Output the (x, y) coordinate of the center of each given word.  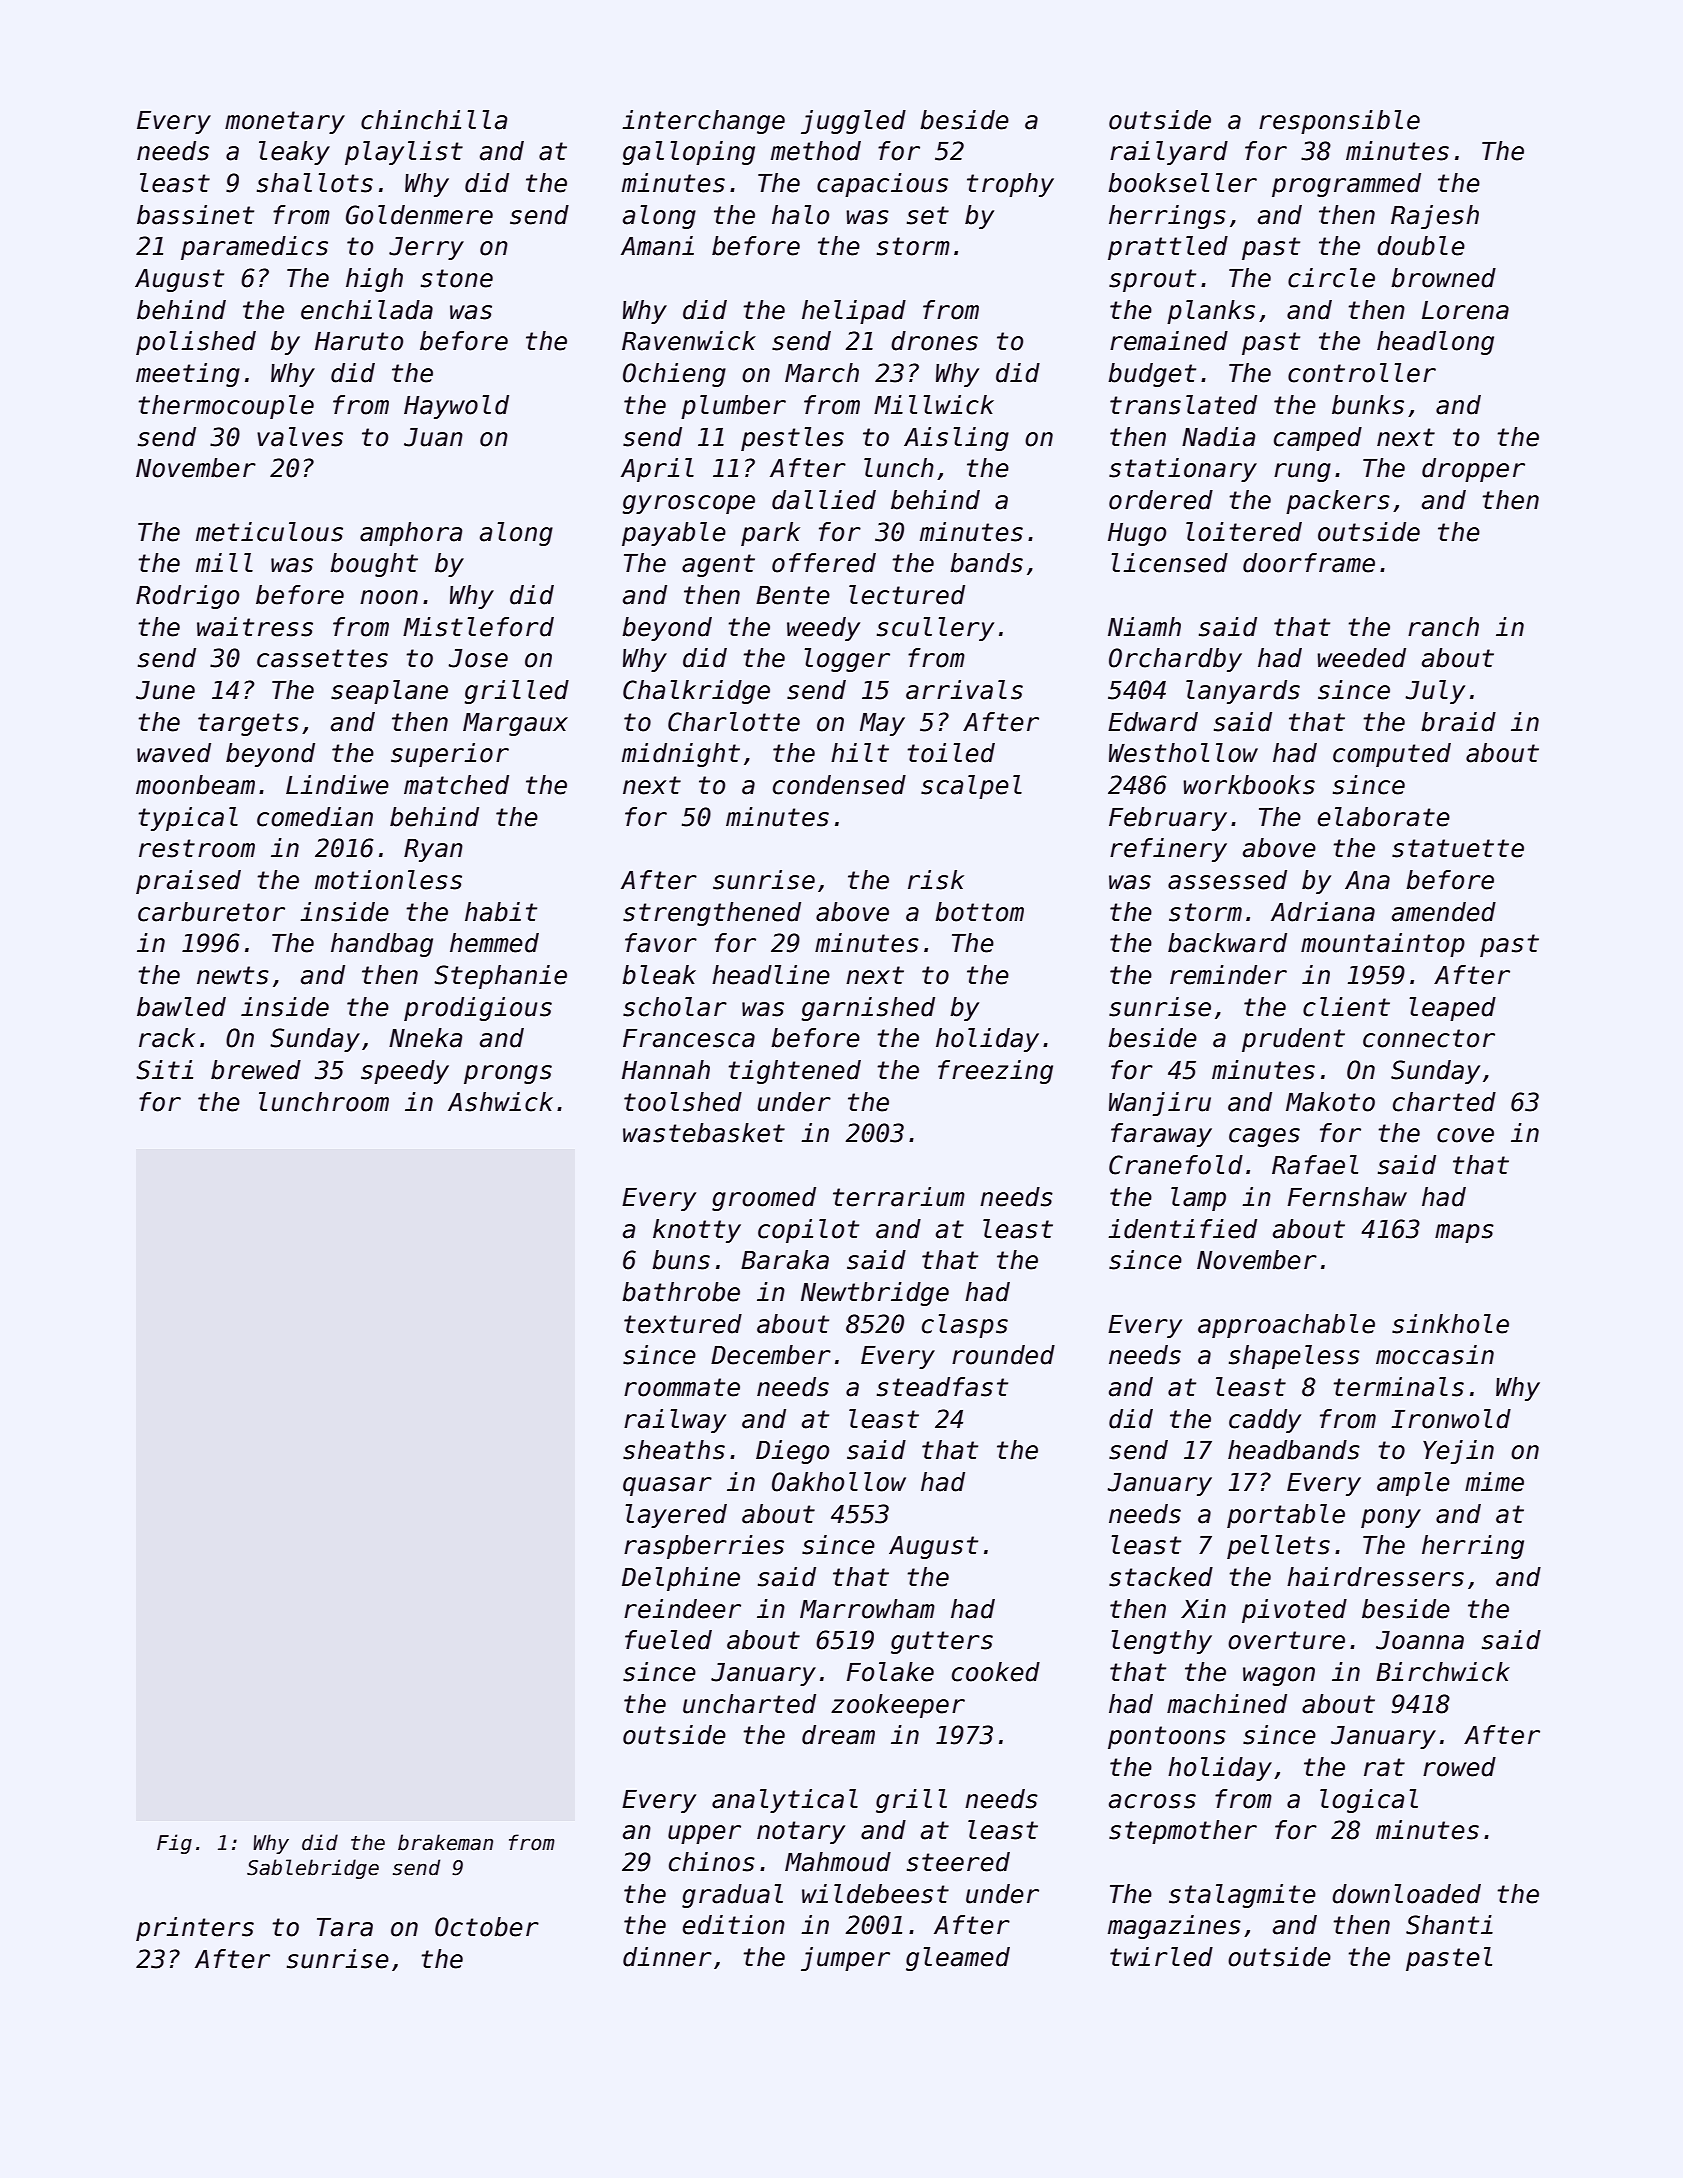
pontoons (1167, 1737)
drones (934, 341)
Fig (174, 1844)
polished (196, 343)
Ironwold (1451, 1419)
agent (718, 565)
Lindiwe (337, 785)
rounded (1003, 1355)
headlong (1435, 343)
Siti (164, 1070)
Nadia (1218, 437)
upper (704, 1834)
